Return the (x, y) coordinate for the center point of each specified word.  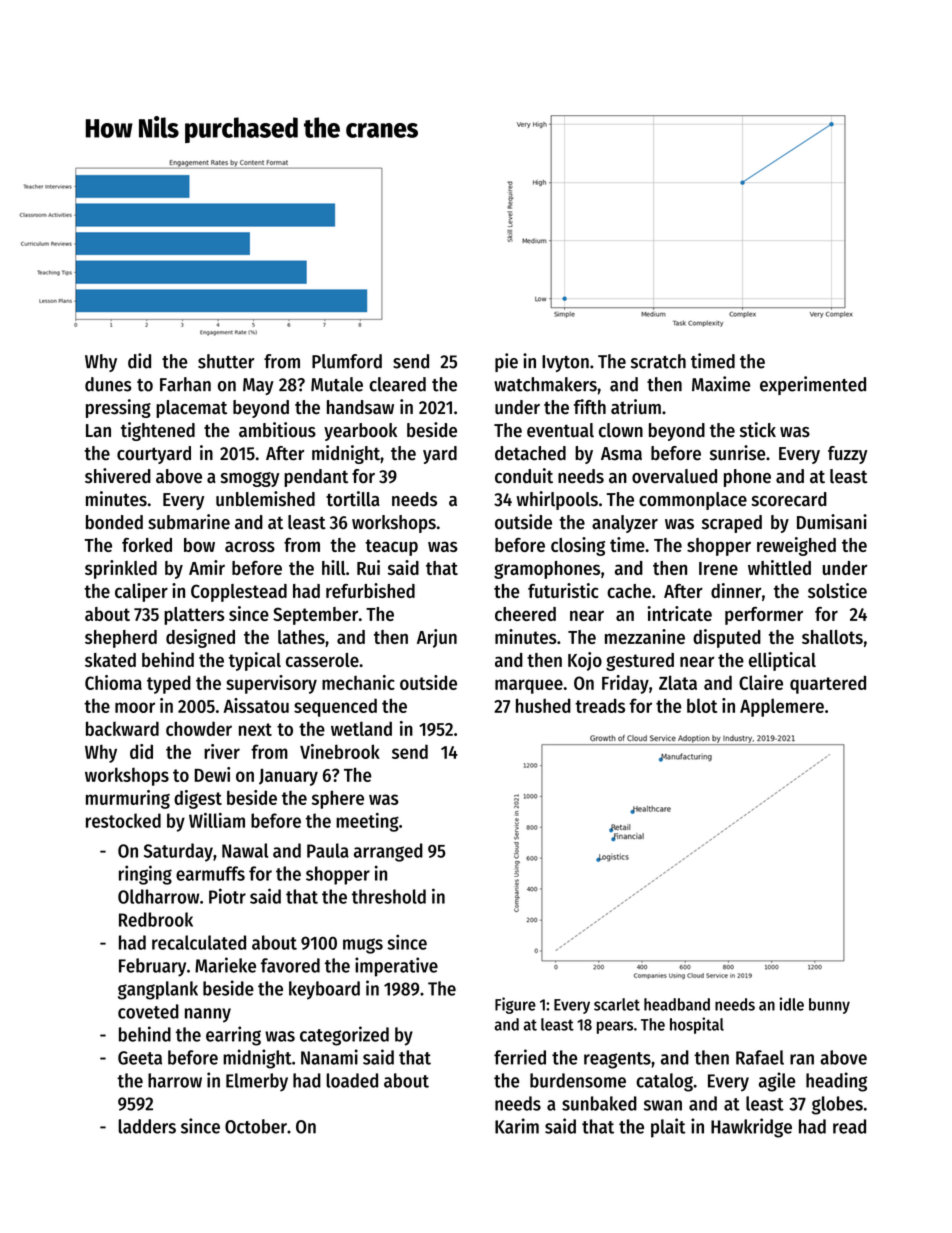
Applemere (782, 707)
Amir (207, 567)
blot (702, 705)
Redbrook (156, 919)
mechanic (358, 682)
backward (122, 728)
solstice (837, 590)
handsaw (360, 407)
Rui (368, 567)
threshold (389, 896)
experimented (813, 385)
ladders (147, 1126)
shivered (118, 476)
